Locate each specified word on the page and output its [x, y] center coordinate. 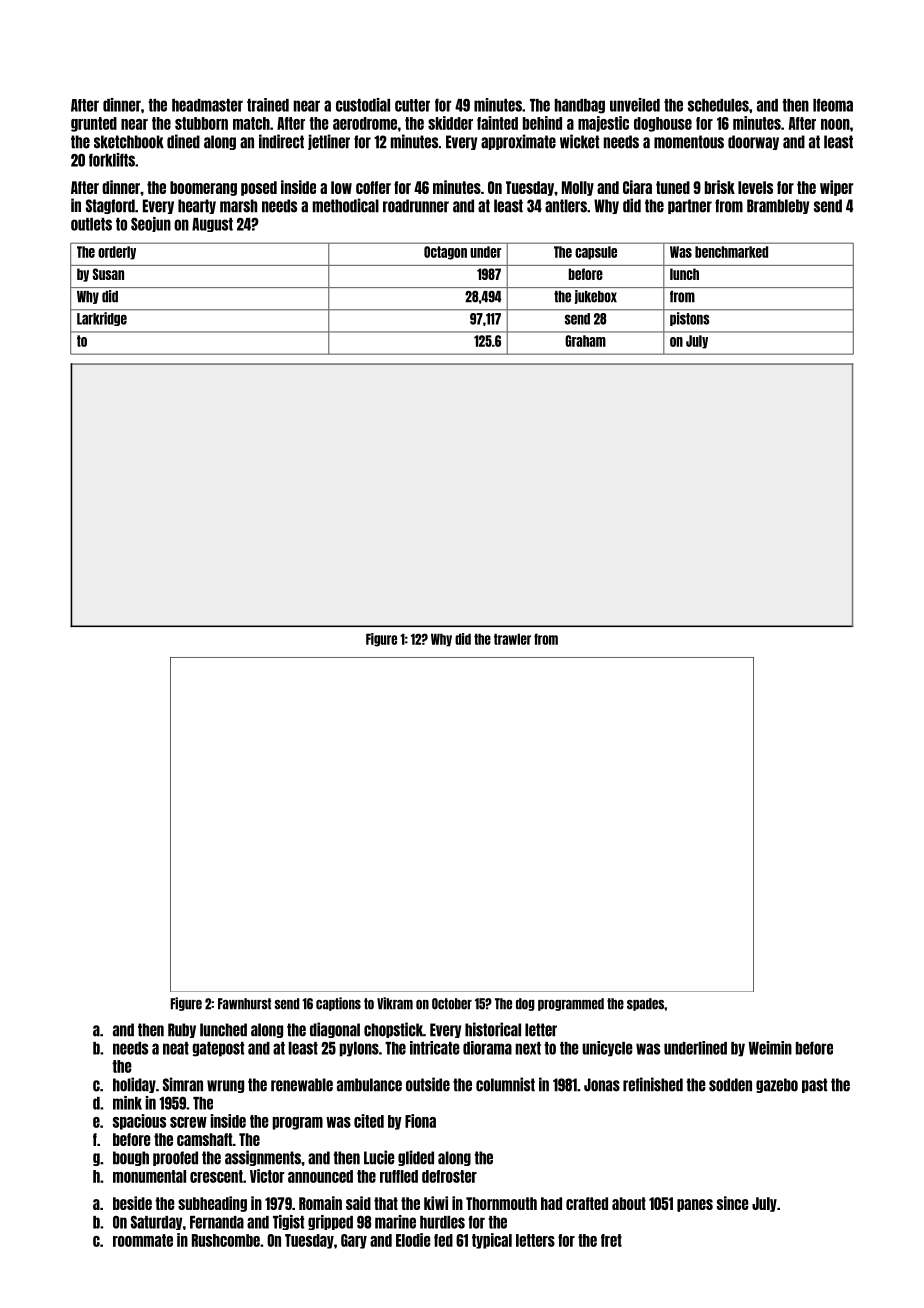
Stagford [110, 206]
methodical [346, 205]
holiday [134, 1085]
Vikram [395, 1003]
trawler [512, 639]
